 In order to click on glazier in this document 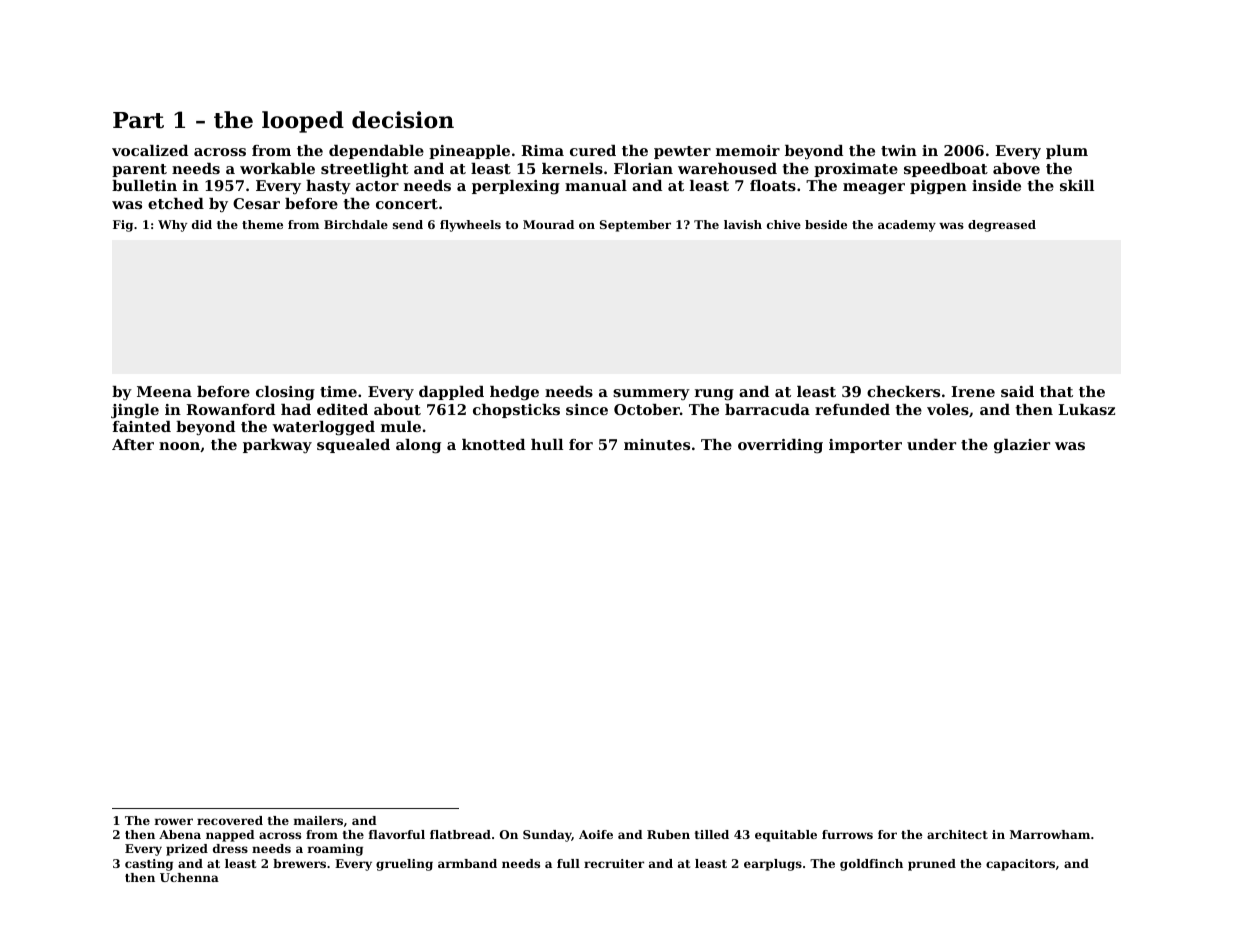, I will do `click(1022, 446)`.
